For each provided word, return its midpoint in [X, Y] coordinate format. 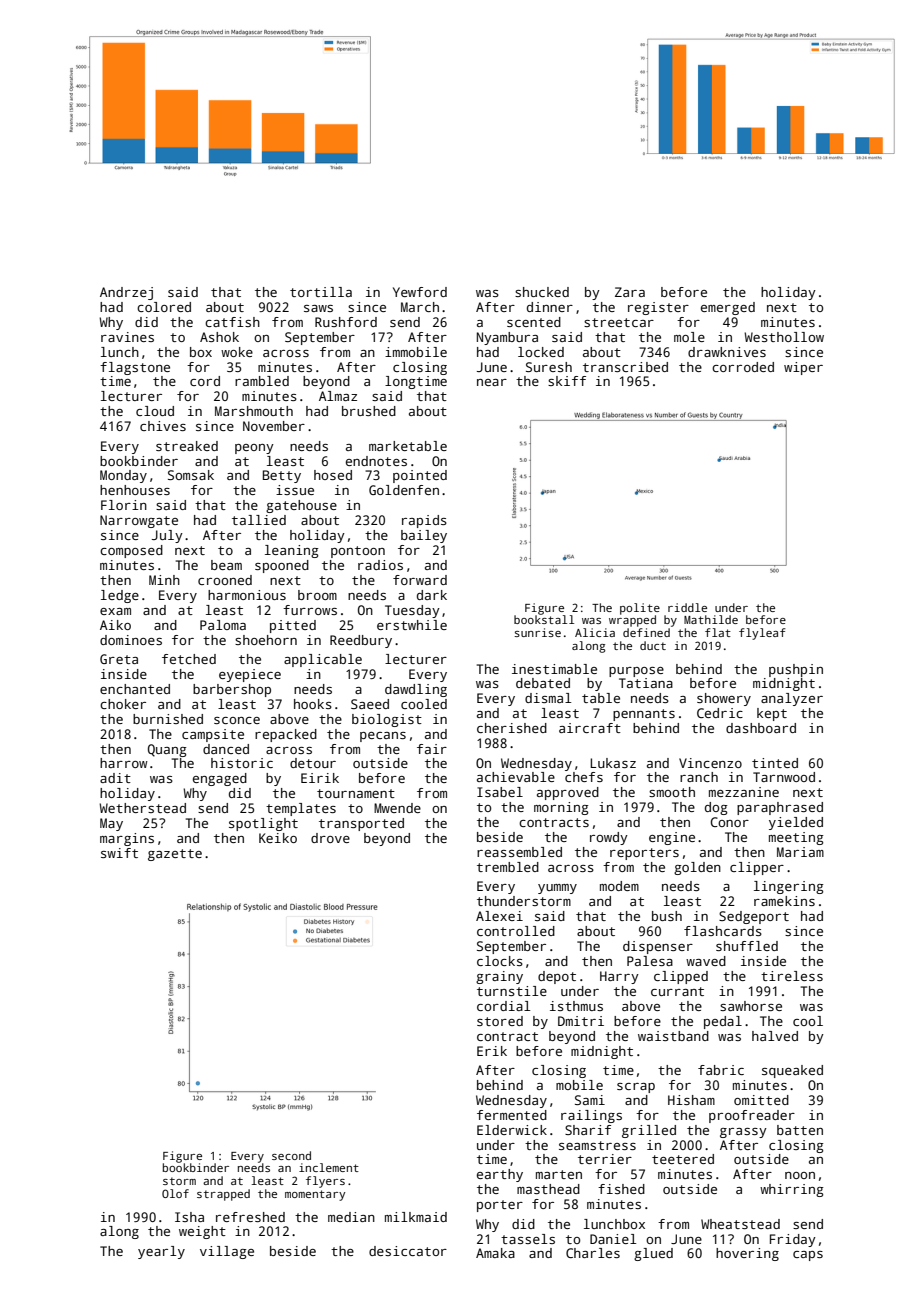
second [291, 1155]
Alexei [499, 916]
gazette [175, 855]
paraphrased [780, 808]
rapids [424, 521]
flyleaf [762, 634]
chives [163, 426]
